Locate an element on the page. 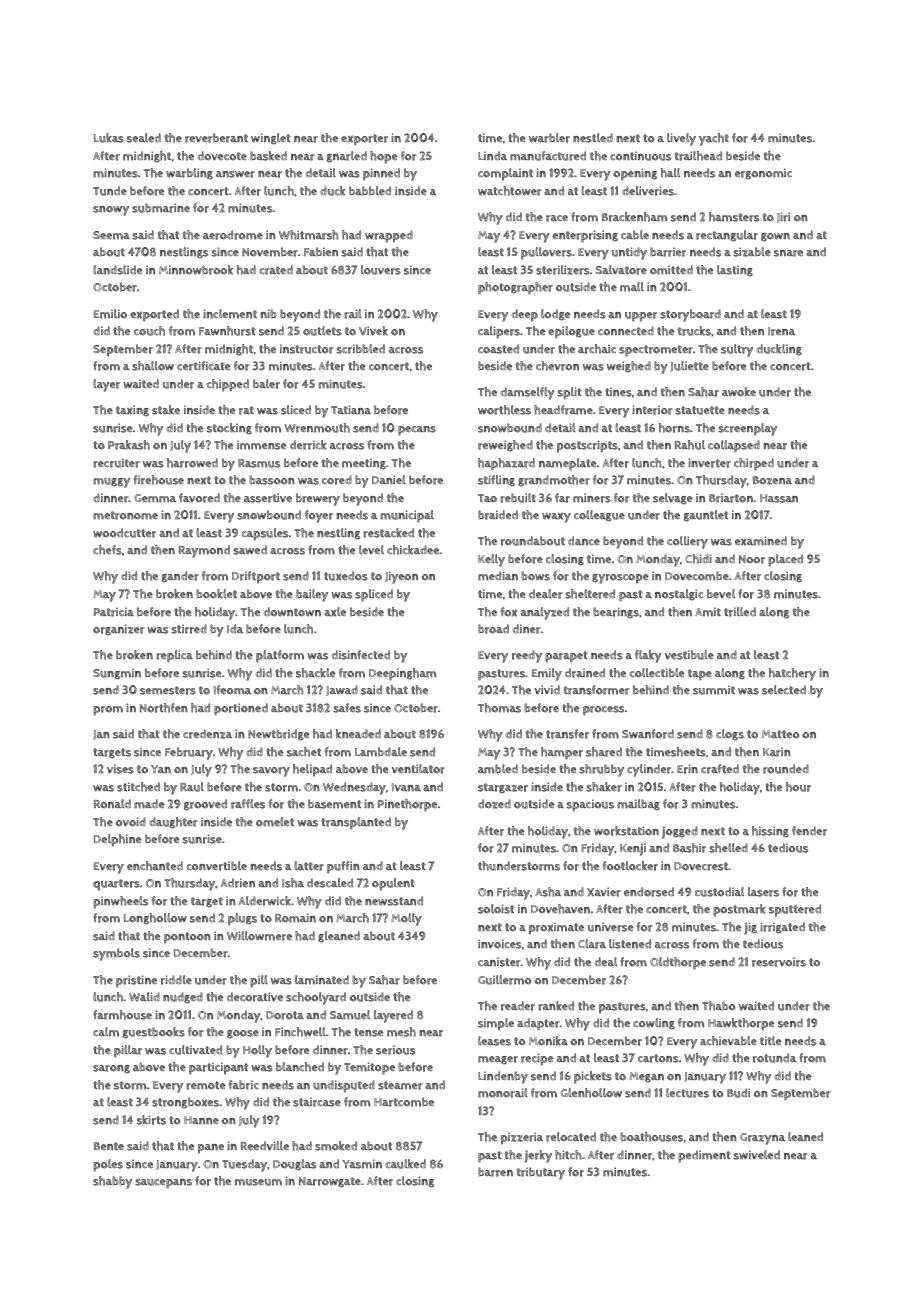 Image resolution: width=924 pixels, height=1308 pixels. municipal is located at coordinates (407, 516).
